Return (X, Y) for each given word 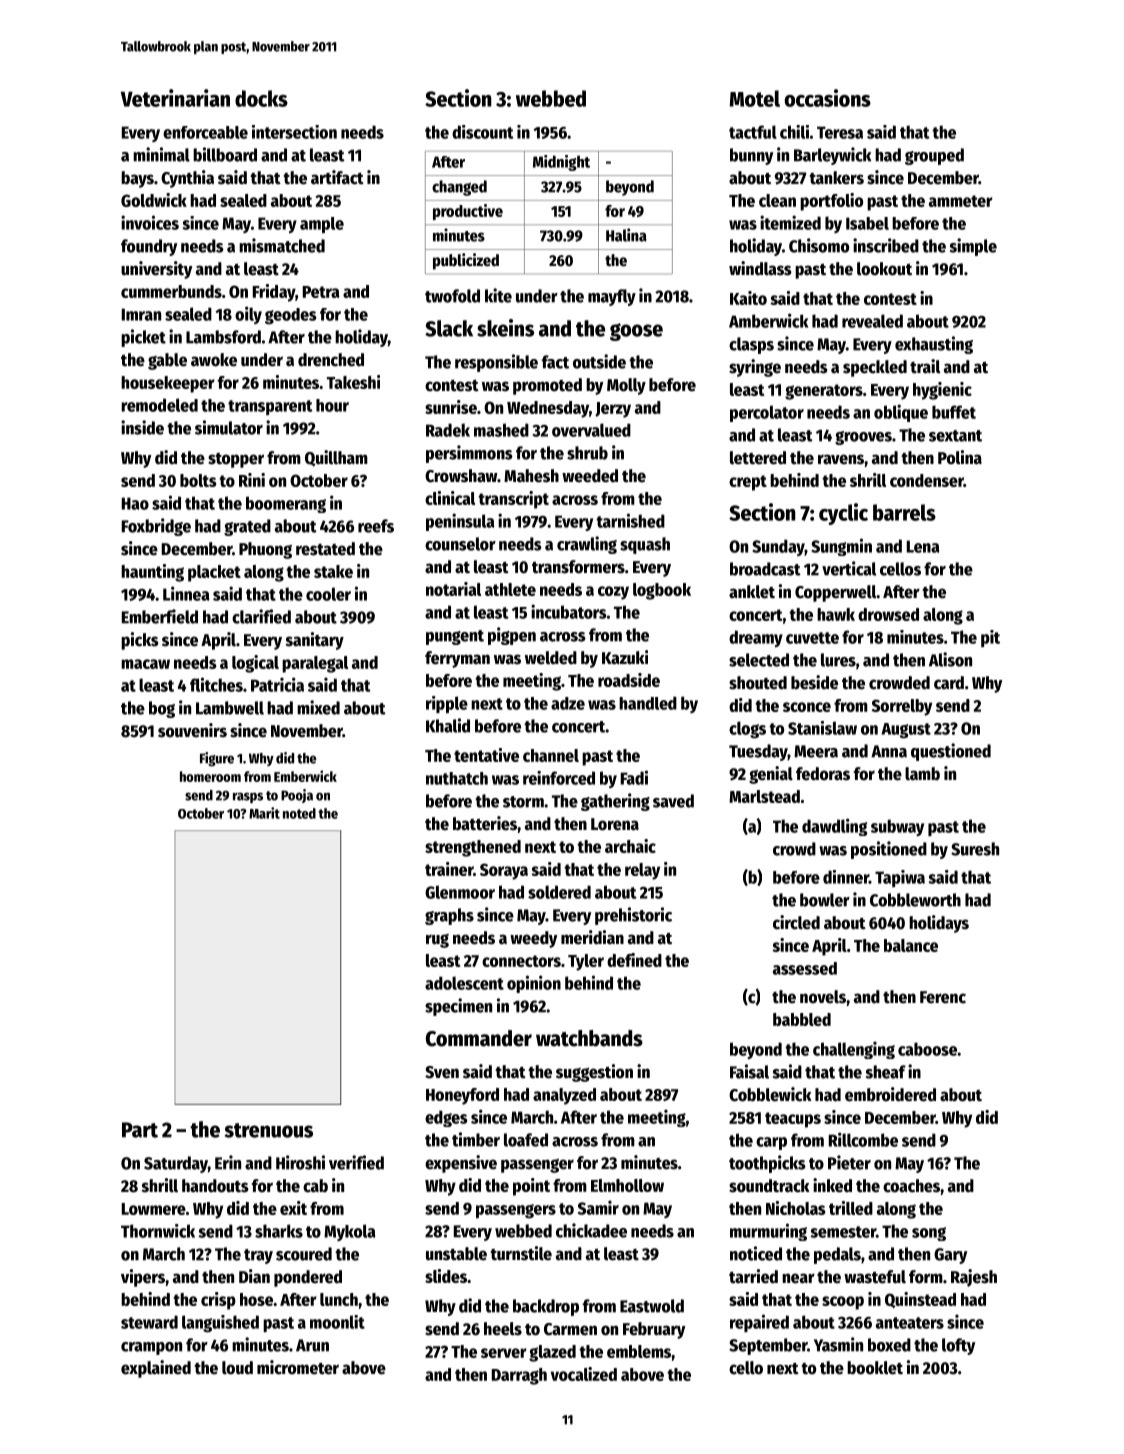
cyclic (843, 514)
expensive (461, 1164)
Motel (755, 98)
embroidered (890, 1094)
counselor (460, 544)
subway (897, 827)
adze (568, 703)
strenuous (269, 1130)
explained (156, 1369)
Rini (252, 480)
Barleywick (832, 156)
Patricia (277, 684)
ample (322, 225)
